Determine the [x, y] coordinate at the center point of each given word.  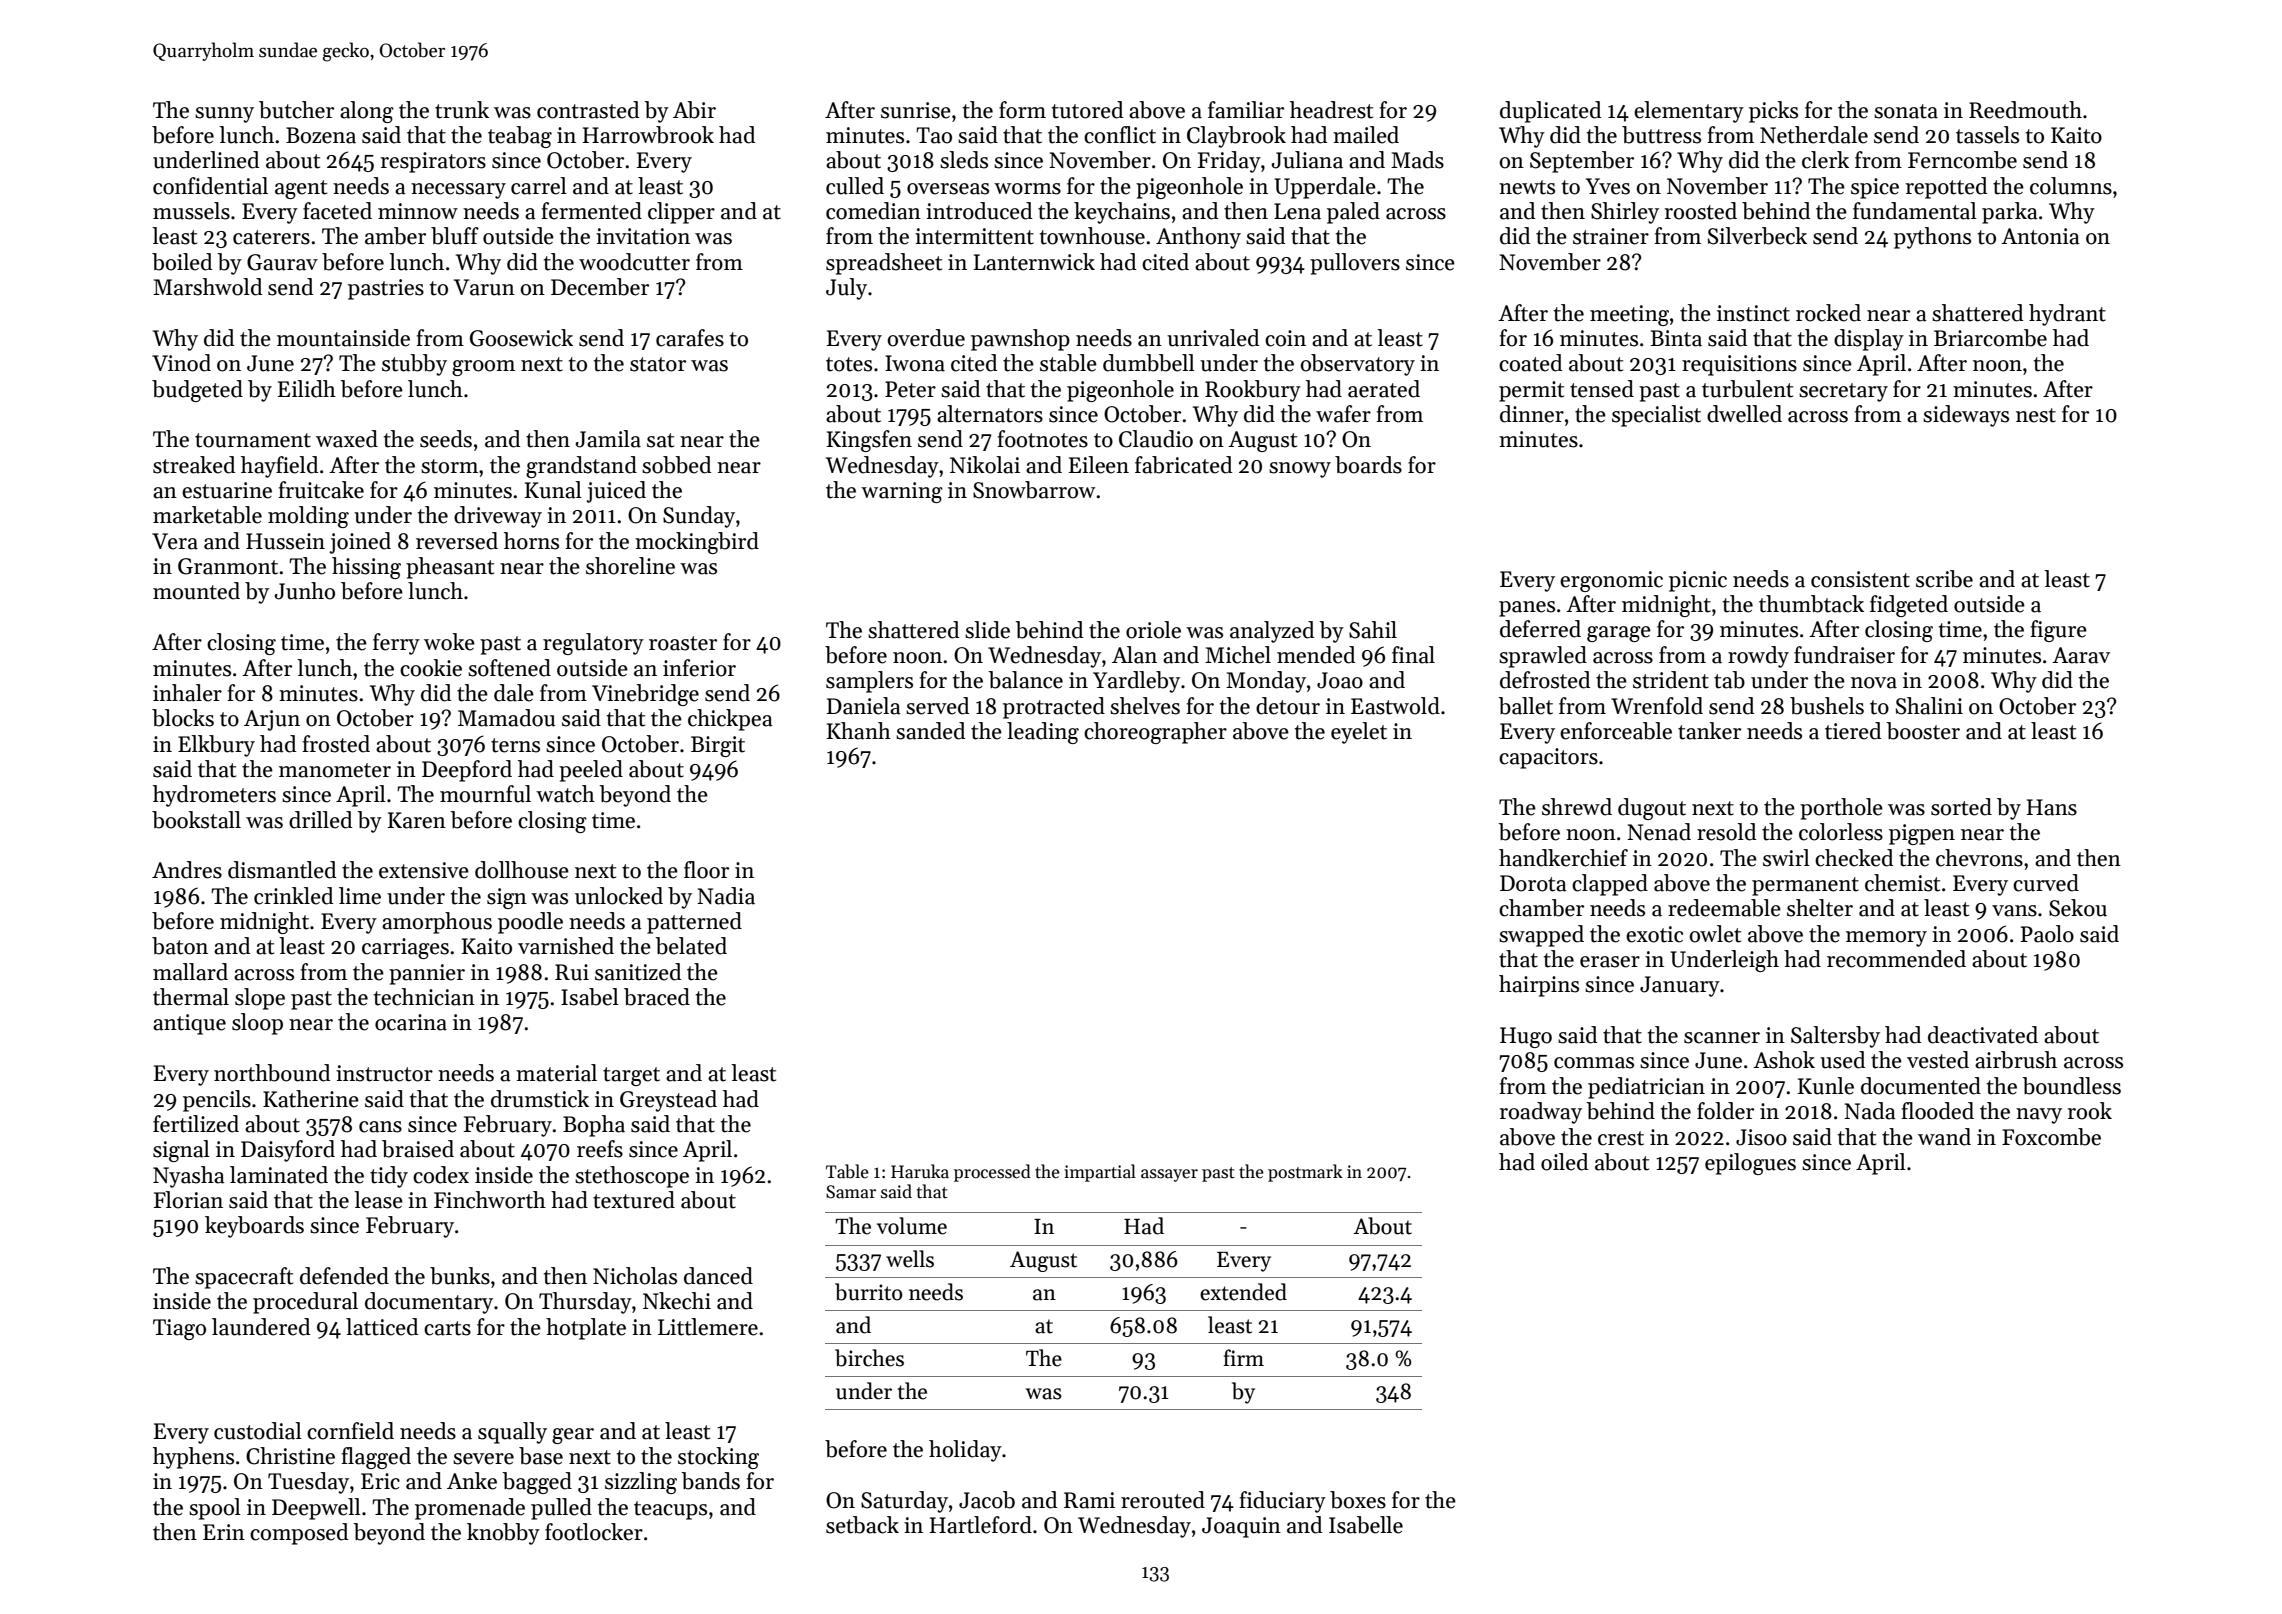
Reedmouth [2025, 110]
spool [215, 1509]
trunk [462, 110]
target [631, 1076]
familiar [1246, 110]
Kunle [1826, 1086]
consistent [1860, 579]
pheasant [450, 568]
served [937, 706]
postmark [1305, 1173]
